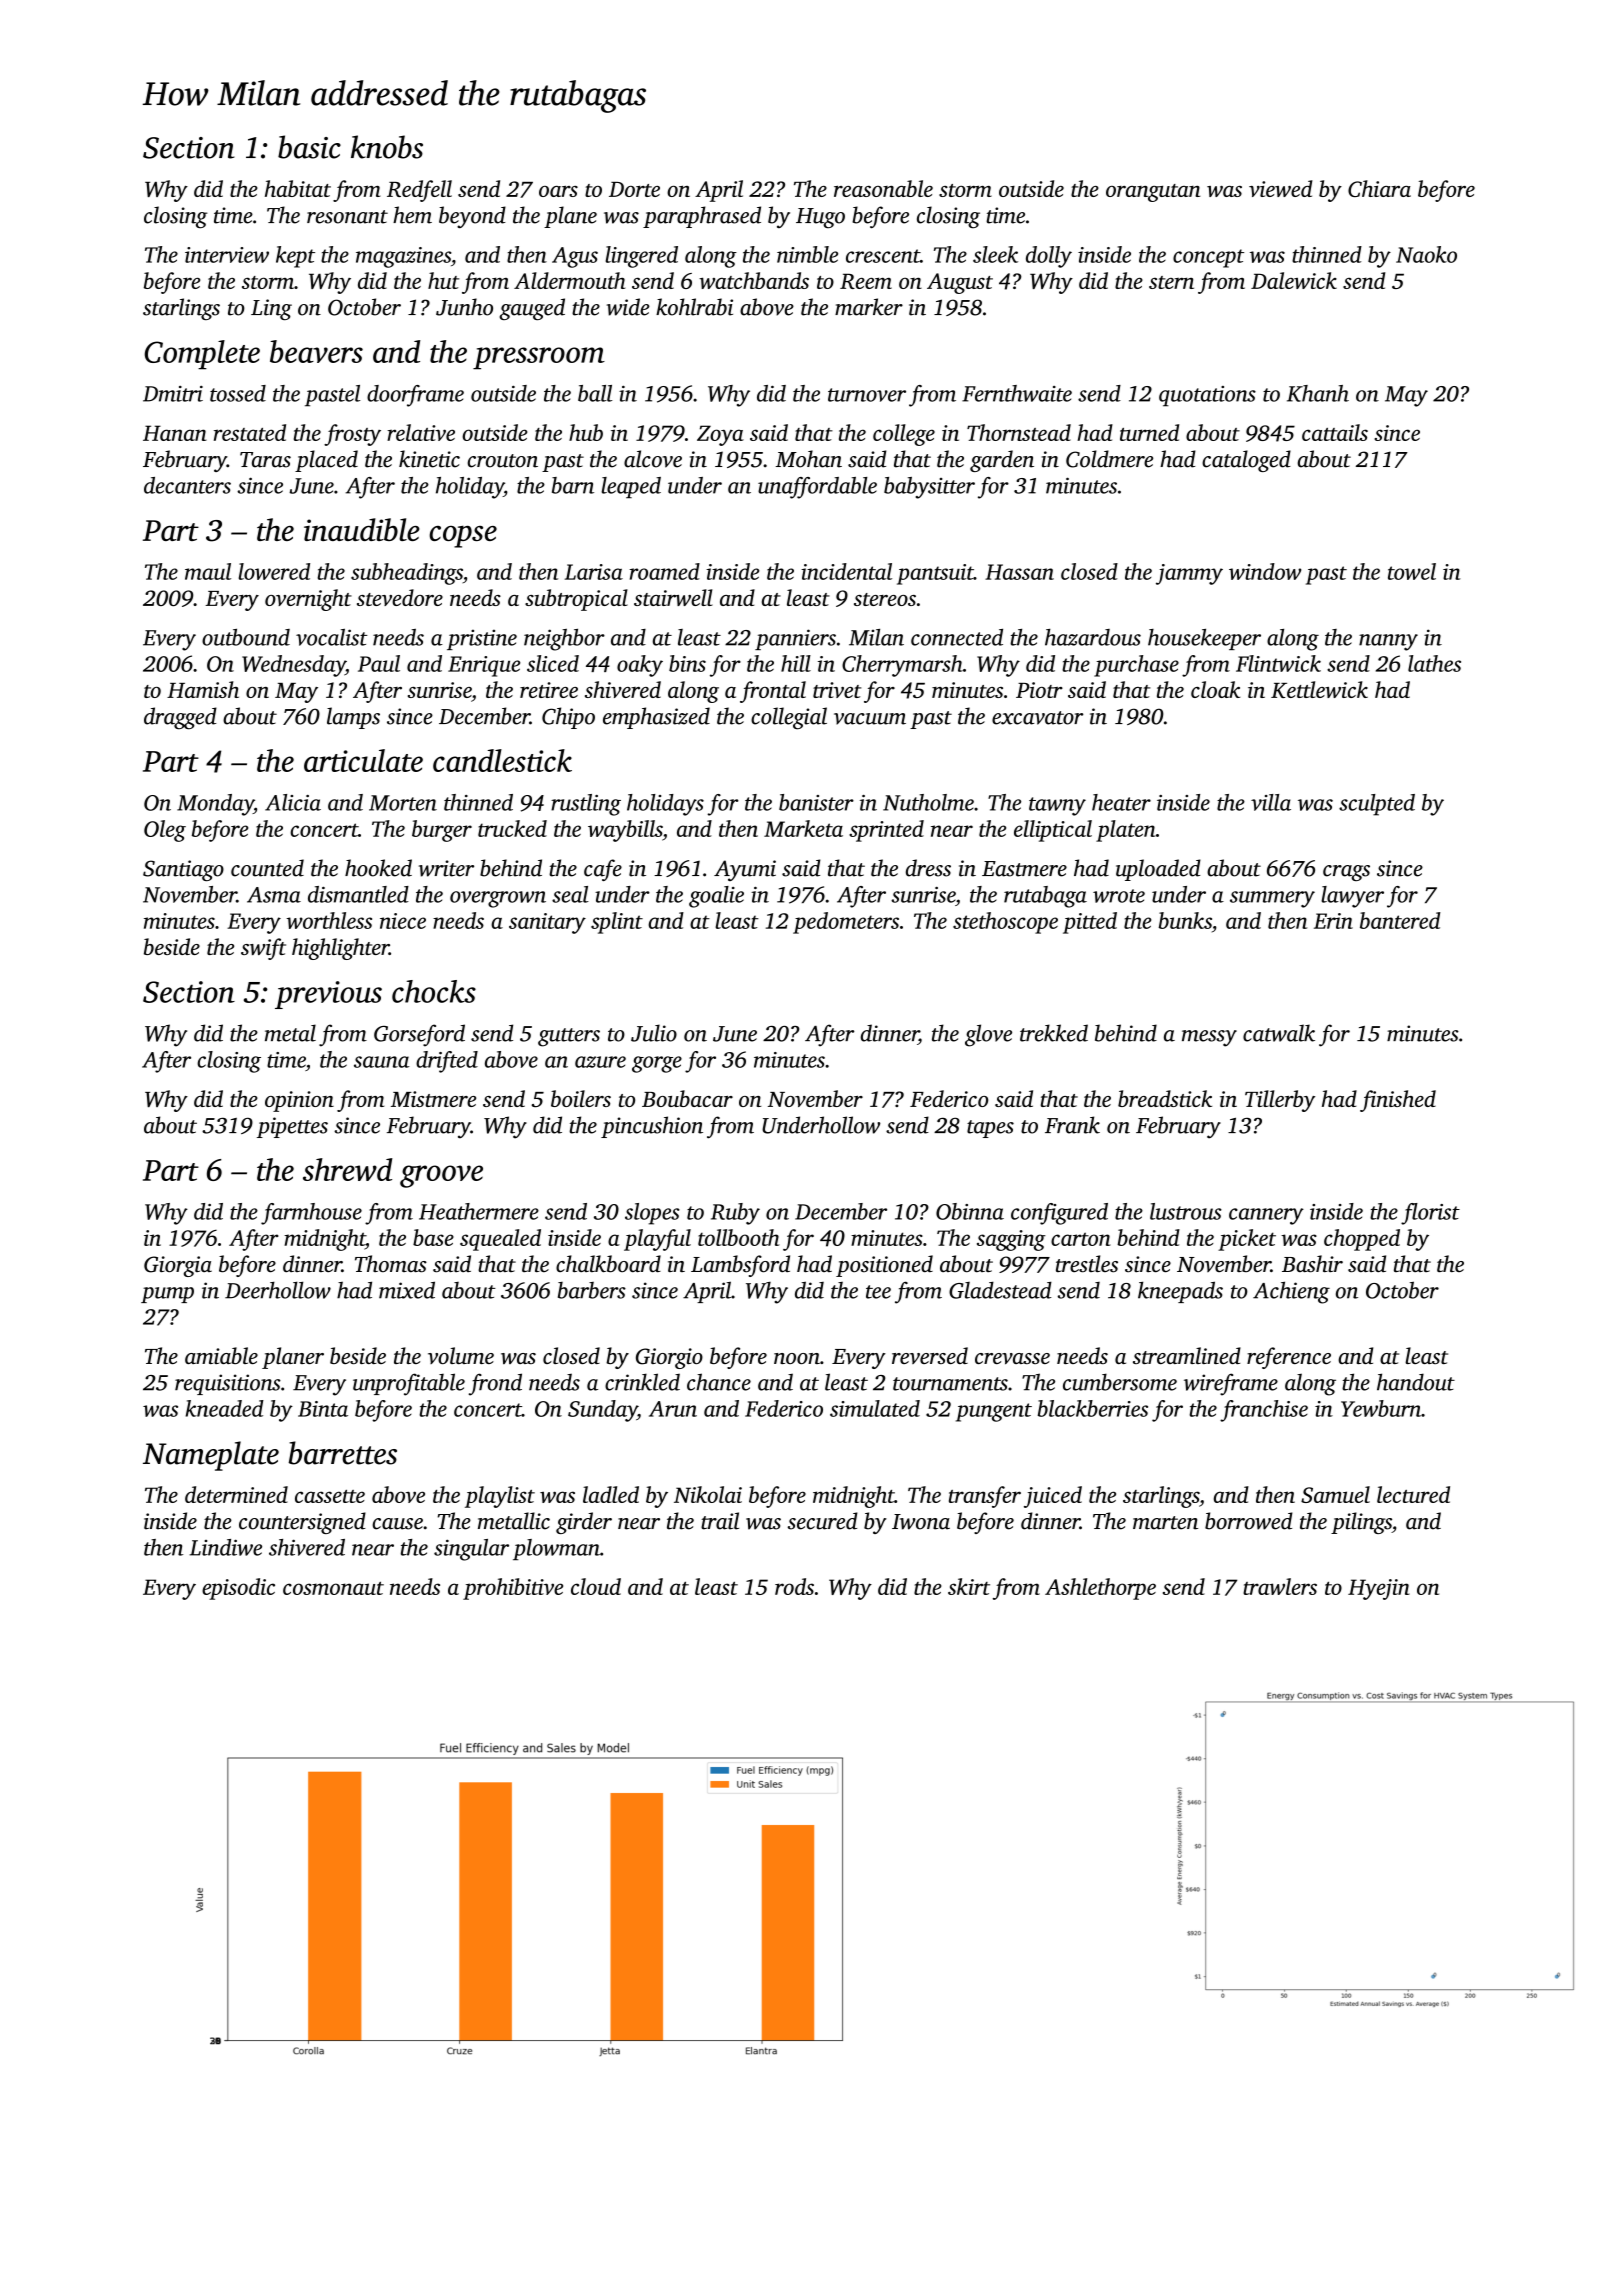 The width and height of the screenshot is (1620, 2292). Describe the element at coordinates (673, 597) in the screenshot. I see `stairwell` at that location.
